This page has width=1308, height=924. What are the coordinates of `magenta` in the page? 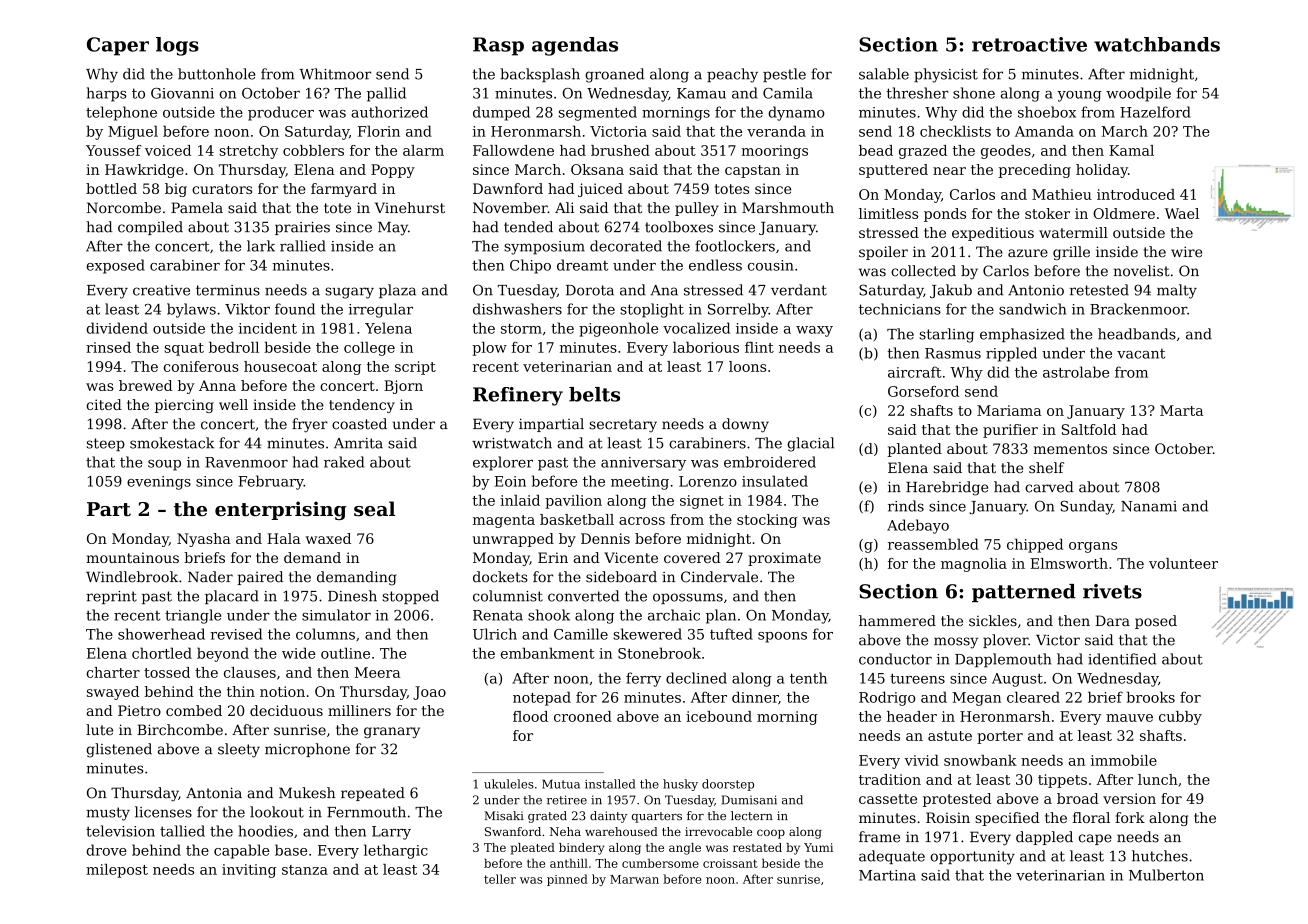 It's located at (504, 521).
